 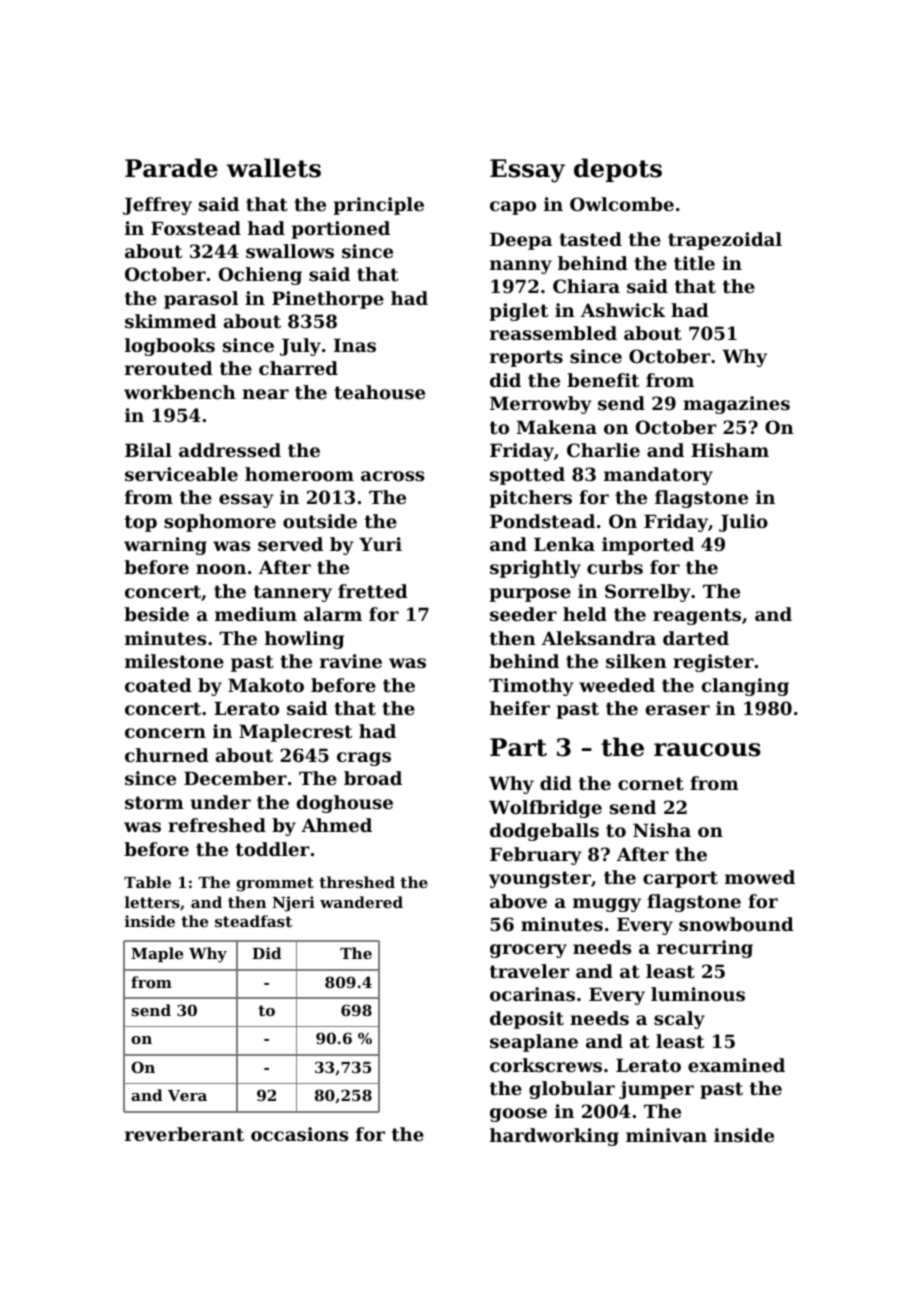 I want to click on traveler, so click(x=530, y=971).
